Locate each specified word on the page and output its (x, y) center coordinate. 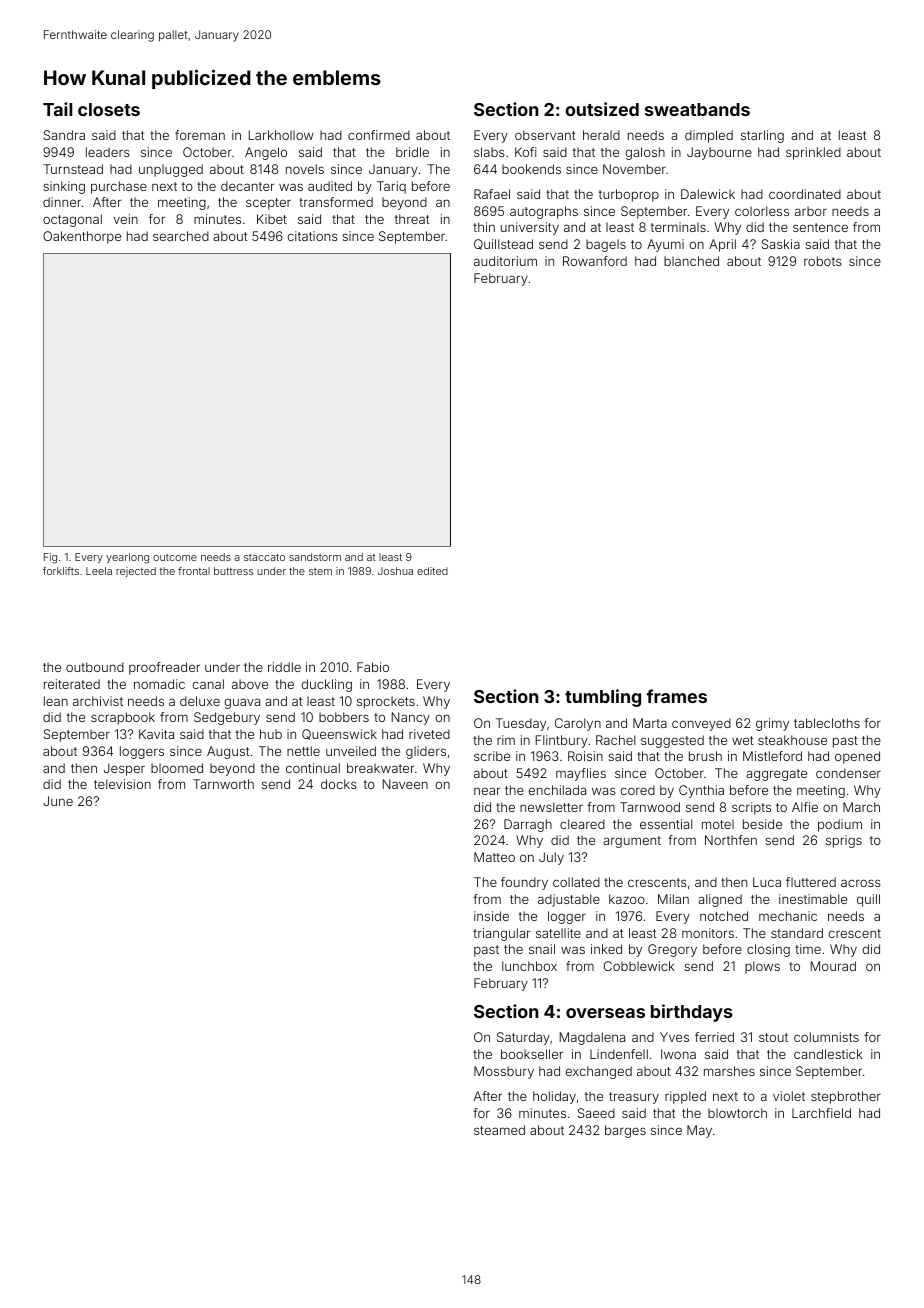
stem (320, 571)
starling (762, 136)
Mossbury (504, 1072)
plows (762, 967)
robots (823, 261)
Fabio (373, 667)
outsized (602, 109)
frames (676, 696)
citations (312, 236)
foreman (200, 135)
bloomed (177, 768)
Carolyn (578, 724)
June (58, 801)
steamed (499, 1130)
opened (857, 757)
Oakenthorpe (82, 237)
